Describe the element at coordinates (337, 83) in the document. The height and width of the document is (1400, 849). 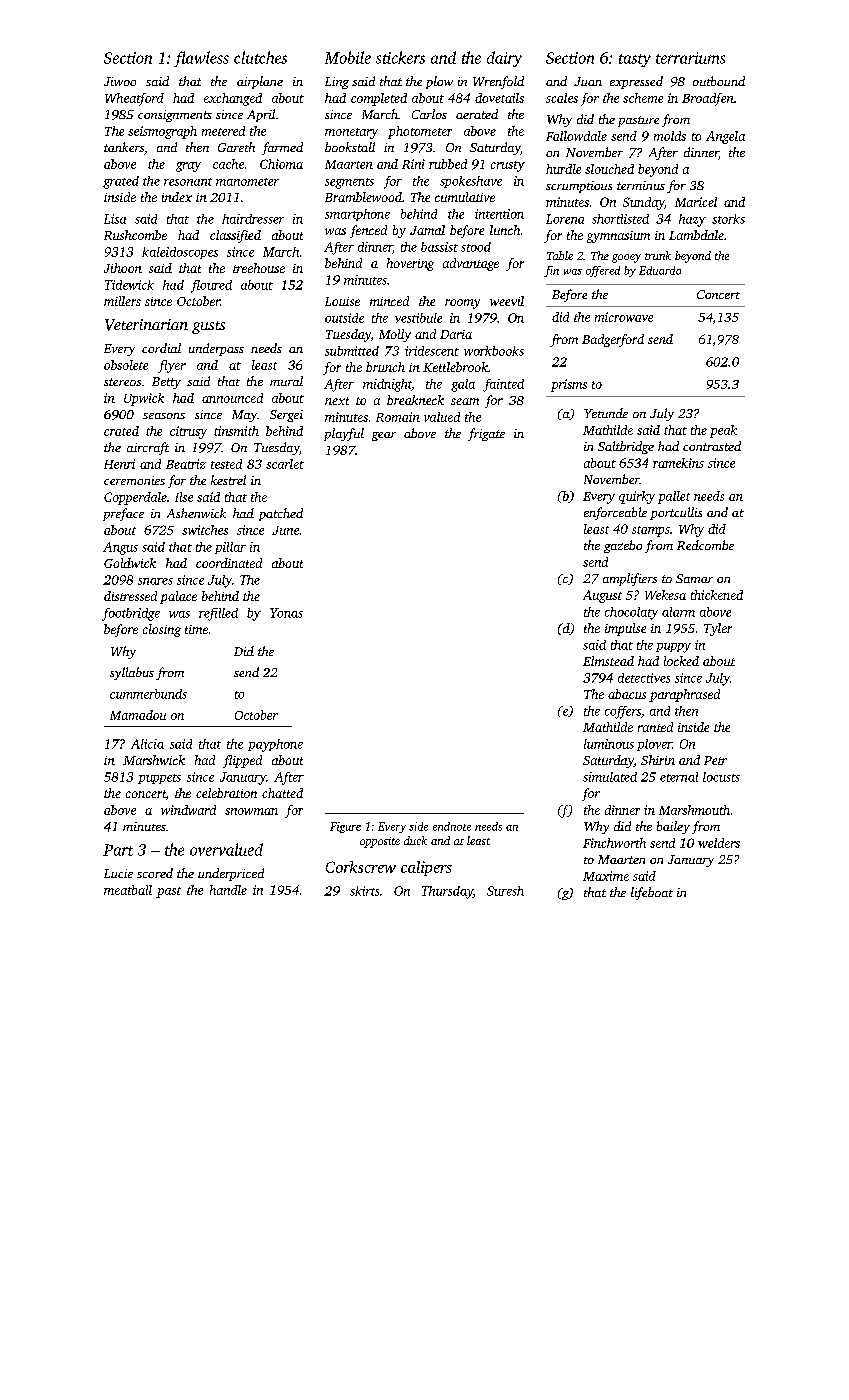
I see `Ling` at that location.
